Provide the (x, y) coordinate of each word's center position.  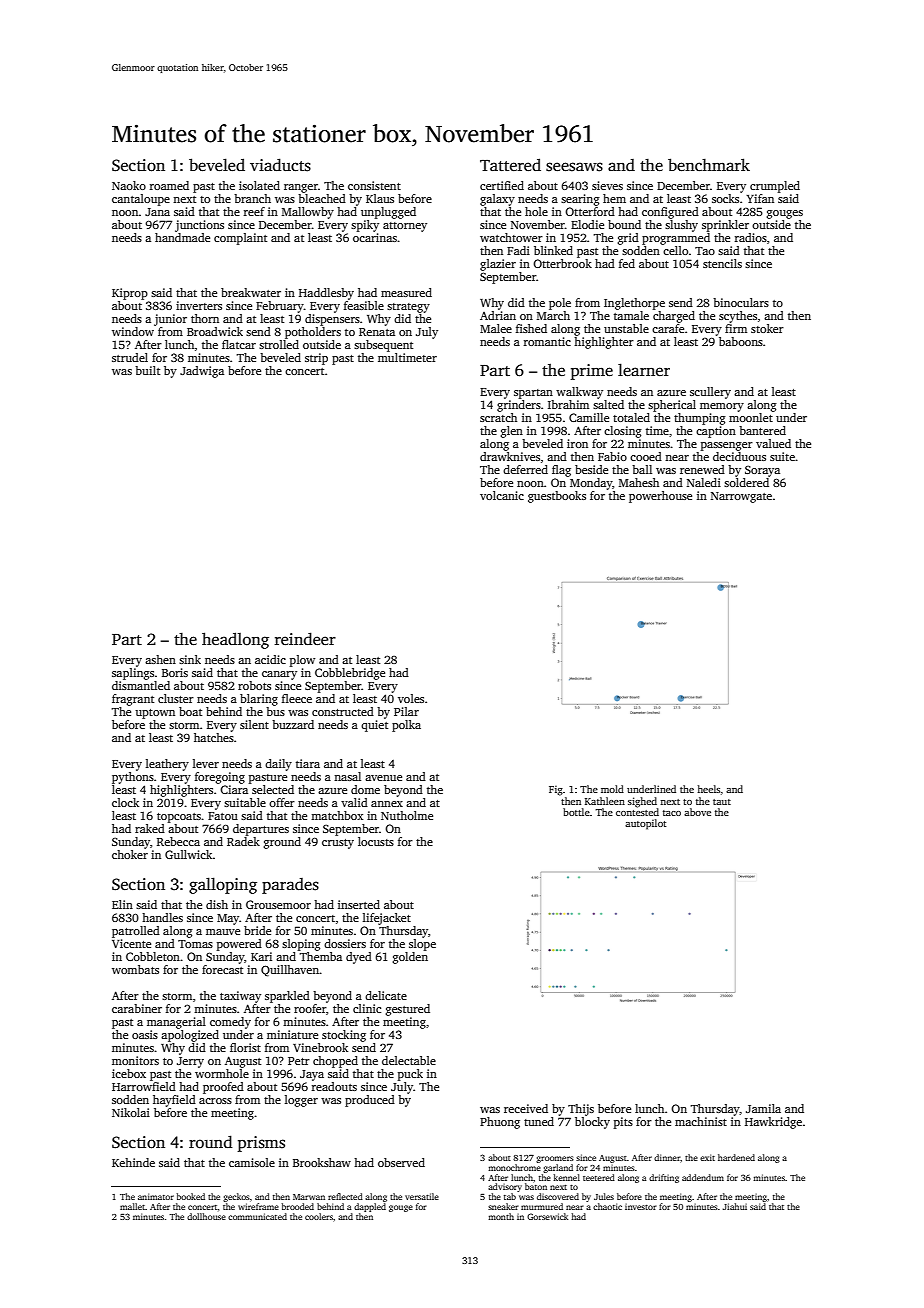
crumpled (775, 187)
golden (410, 958)
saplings (133, 674)
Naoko (129, 185)
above (697, 812)
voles (411, 698)
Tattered (510, 165)
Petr (299, 1061)
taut (722, 802)
